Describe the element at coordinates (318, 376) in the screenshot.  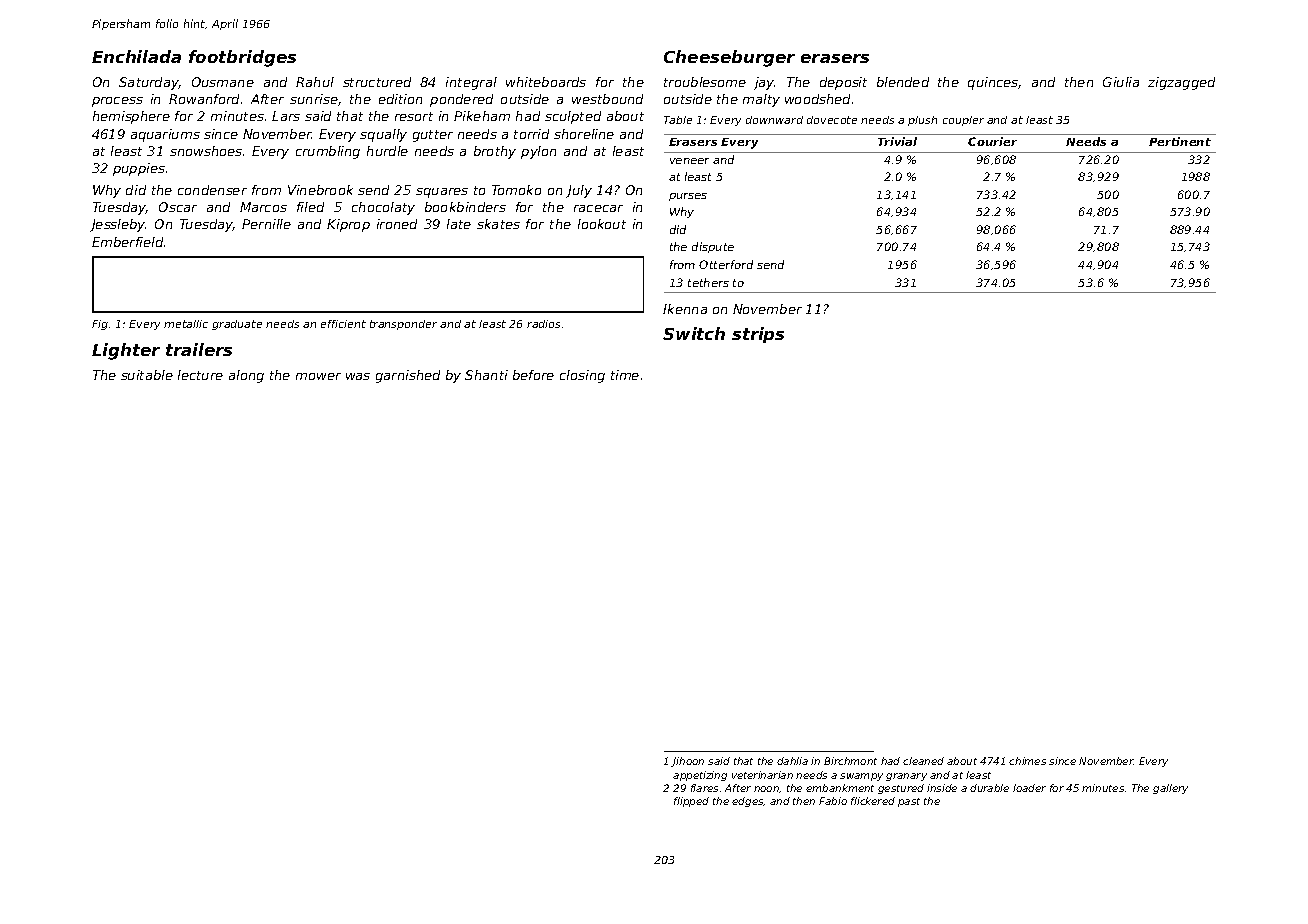
I see `mower` at that location.
